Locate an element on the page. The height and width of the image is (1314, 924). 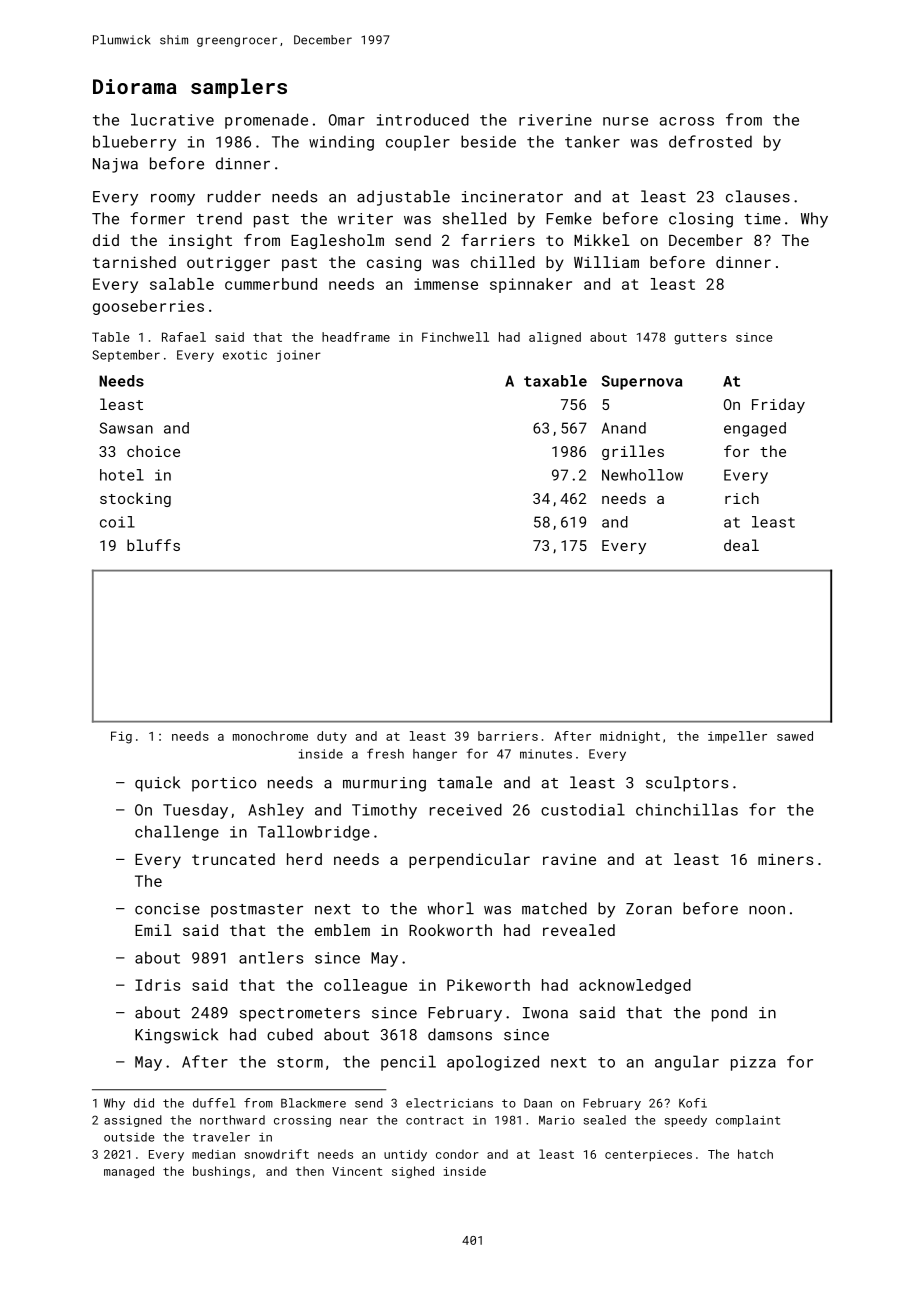
Emil is located at coordinates (153, 930).
